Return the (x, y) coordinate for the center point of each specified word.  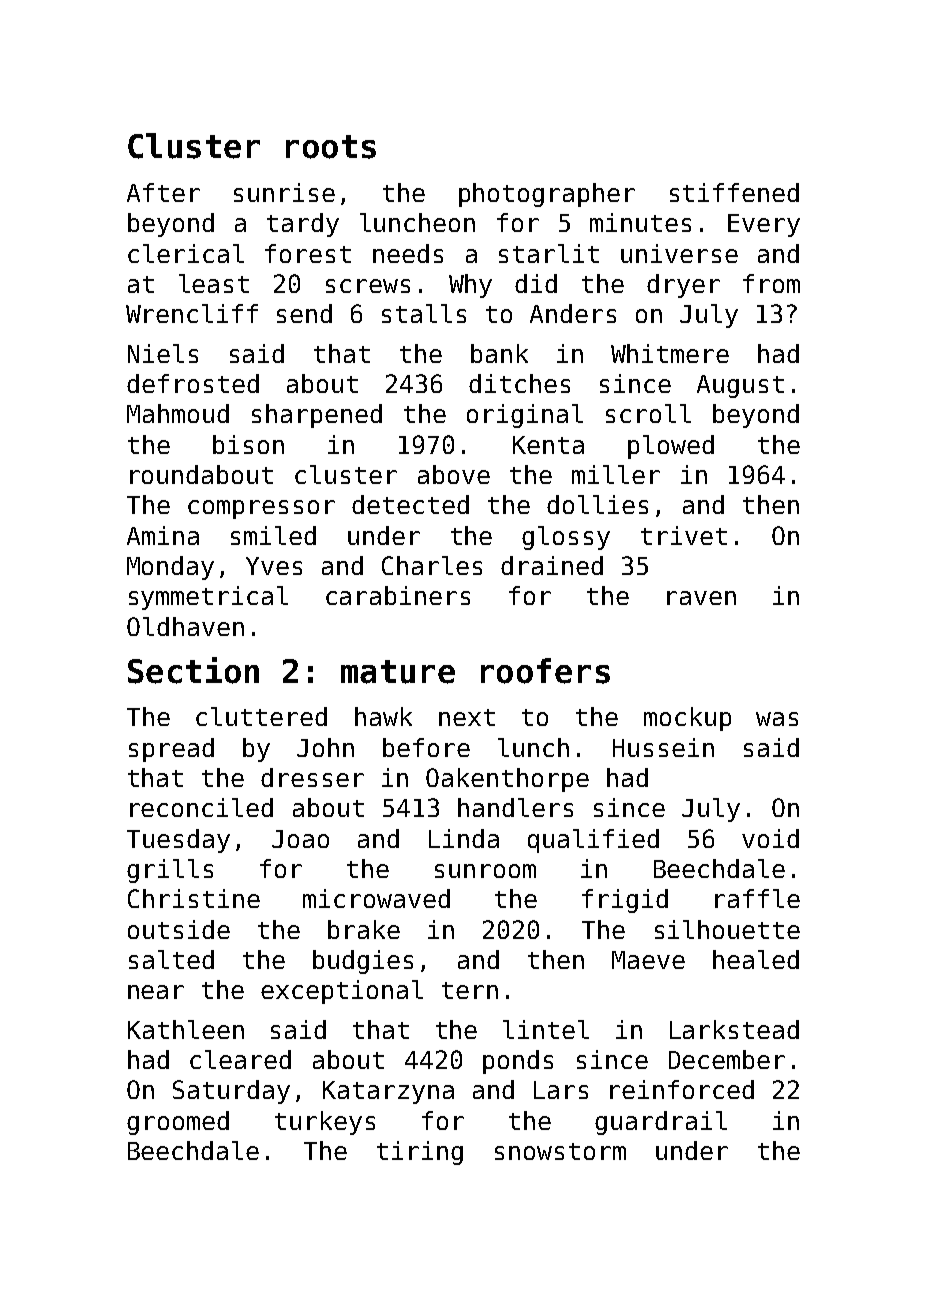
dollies (597, 504)
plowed (671, 447)
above (454, 474)
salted (171, 959)
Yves (274, 566)
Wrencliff (192, 313)
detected (410, 504)
